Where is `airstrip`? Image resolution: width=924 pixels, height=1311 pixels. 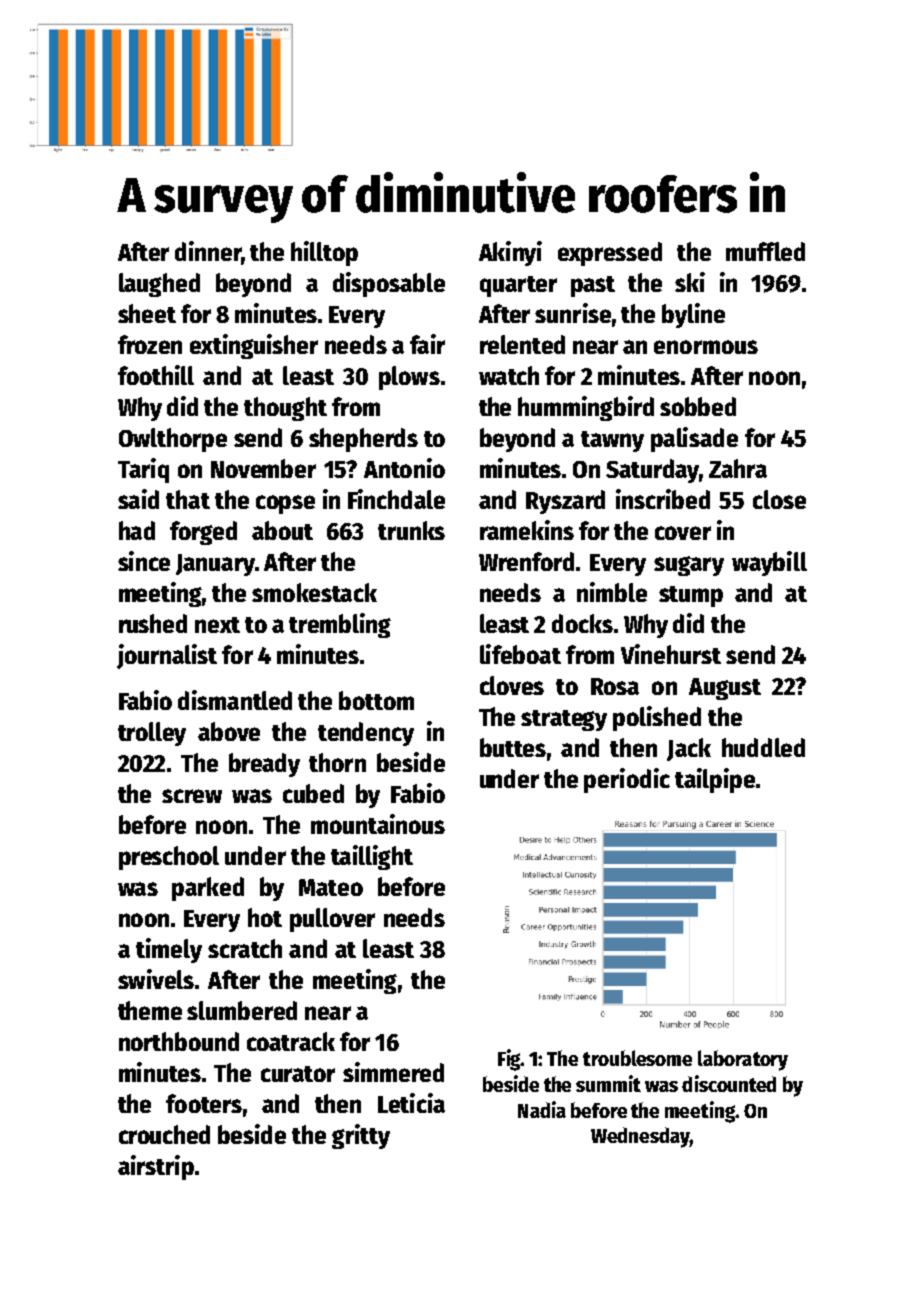 airstrip is located at coordinates (156, 1167).
